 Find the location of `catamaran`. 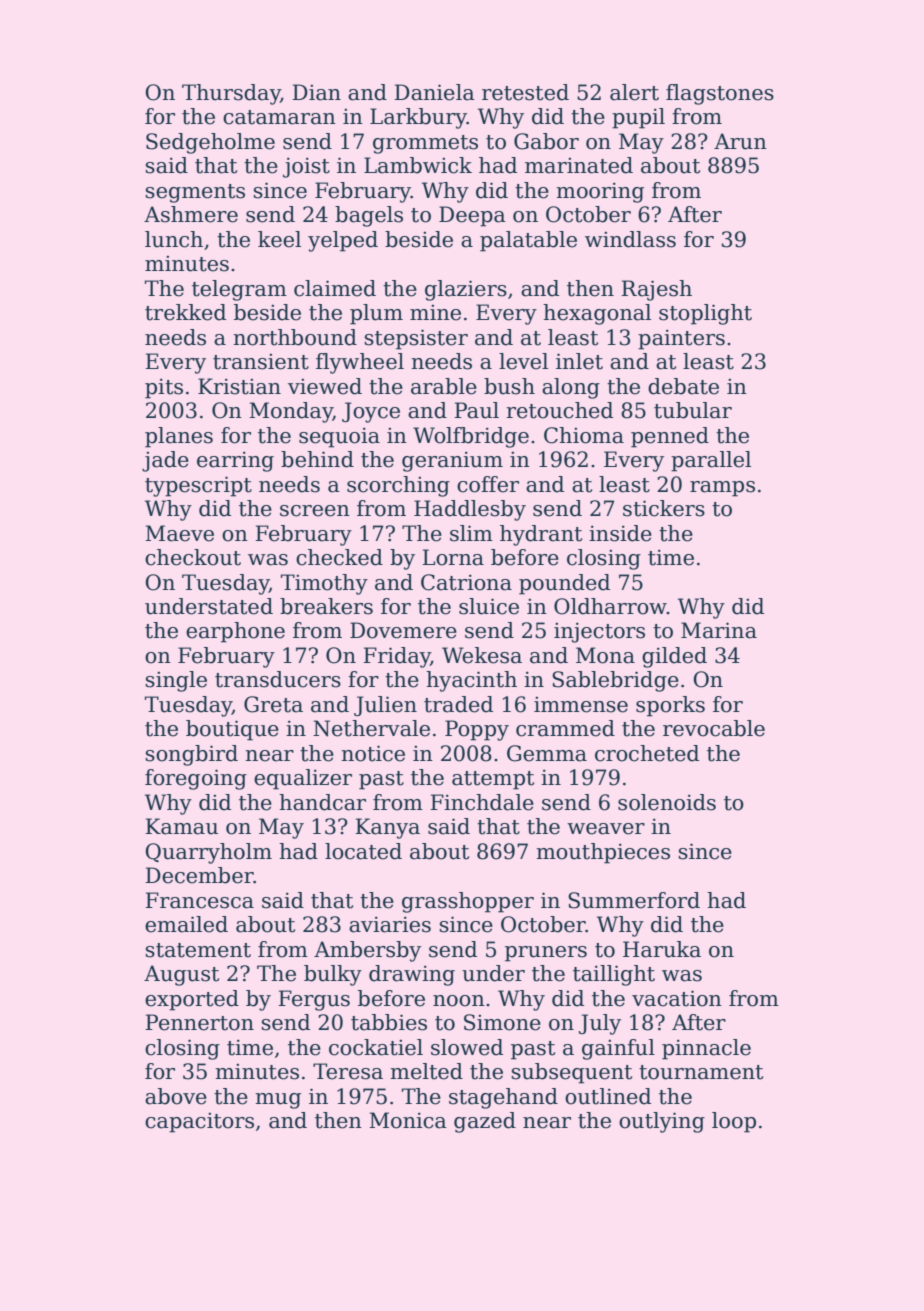

catamaran is located at coordinates (279, 117).
